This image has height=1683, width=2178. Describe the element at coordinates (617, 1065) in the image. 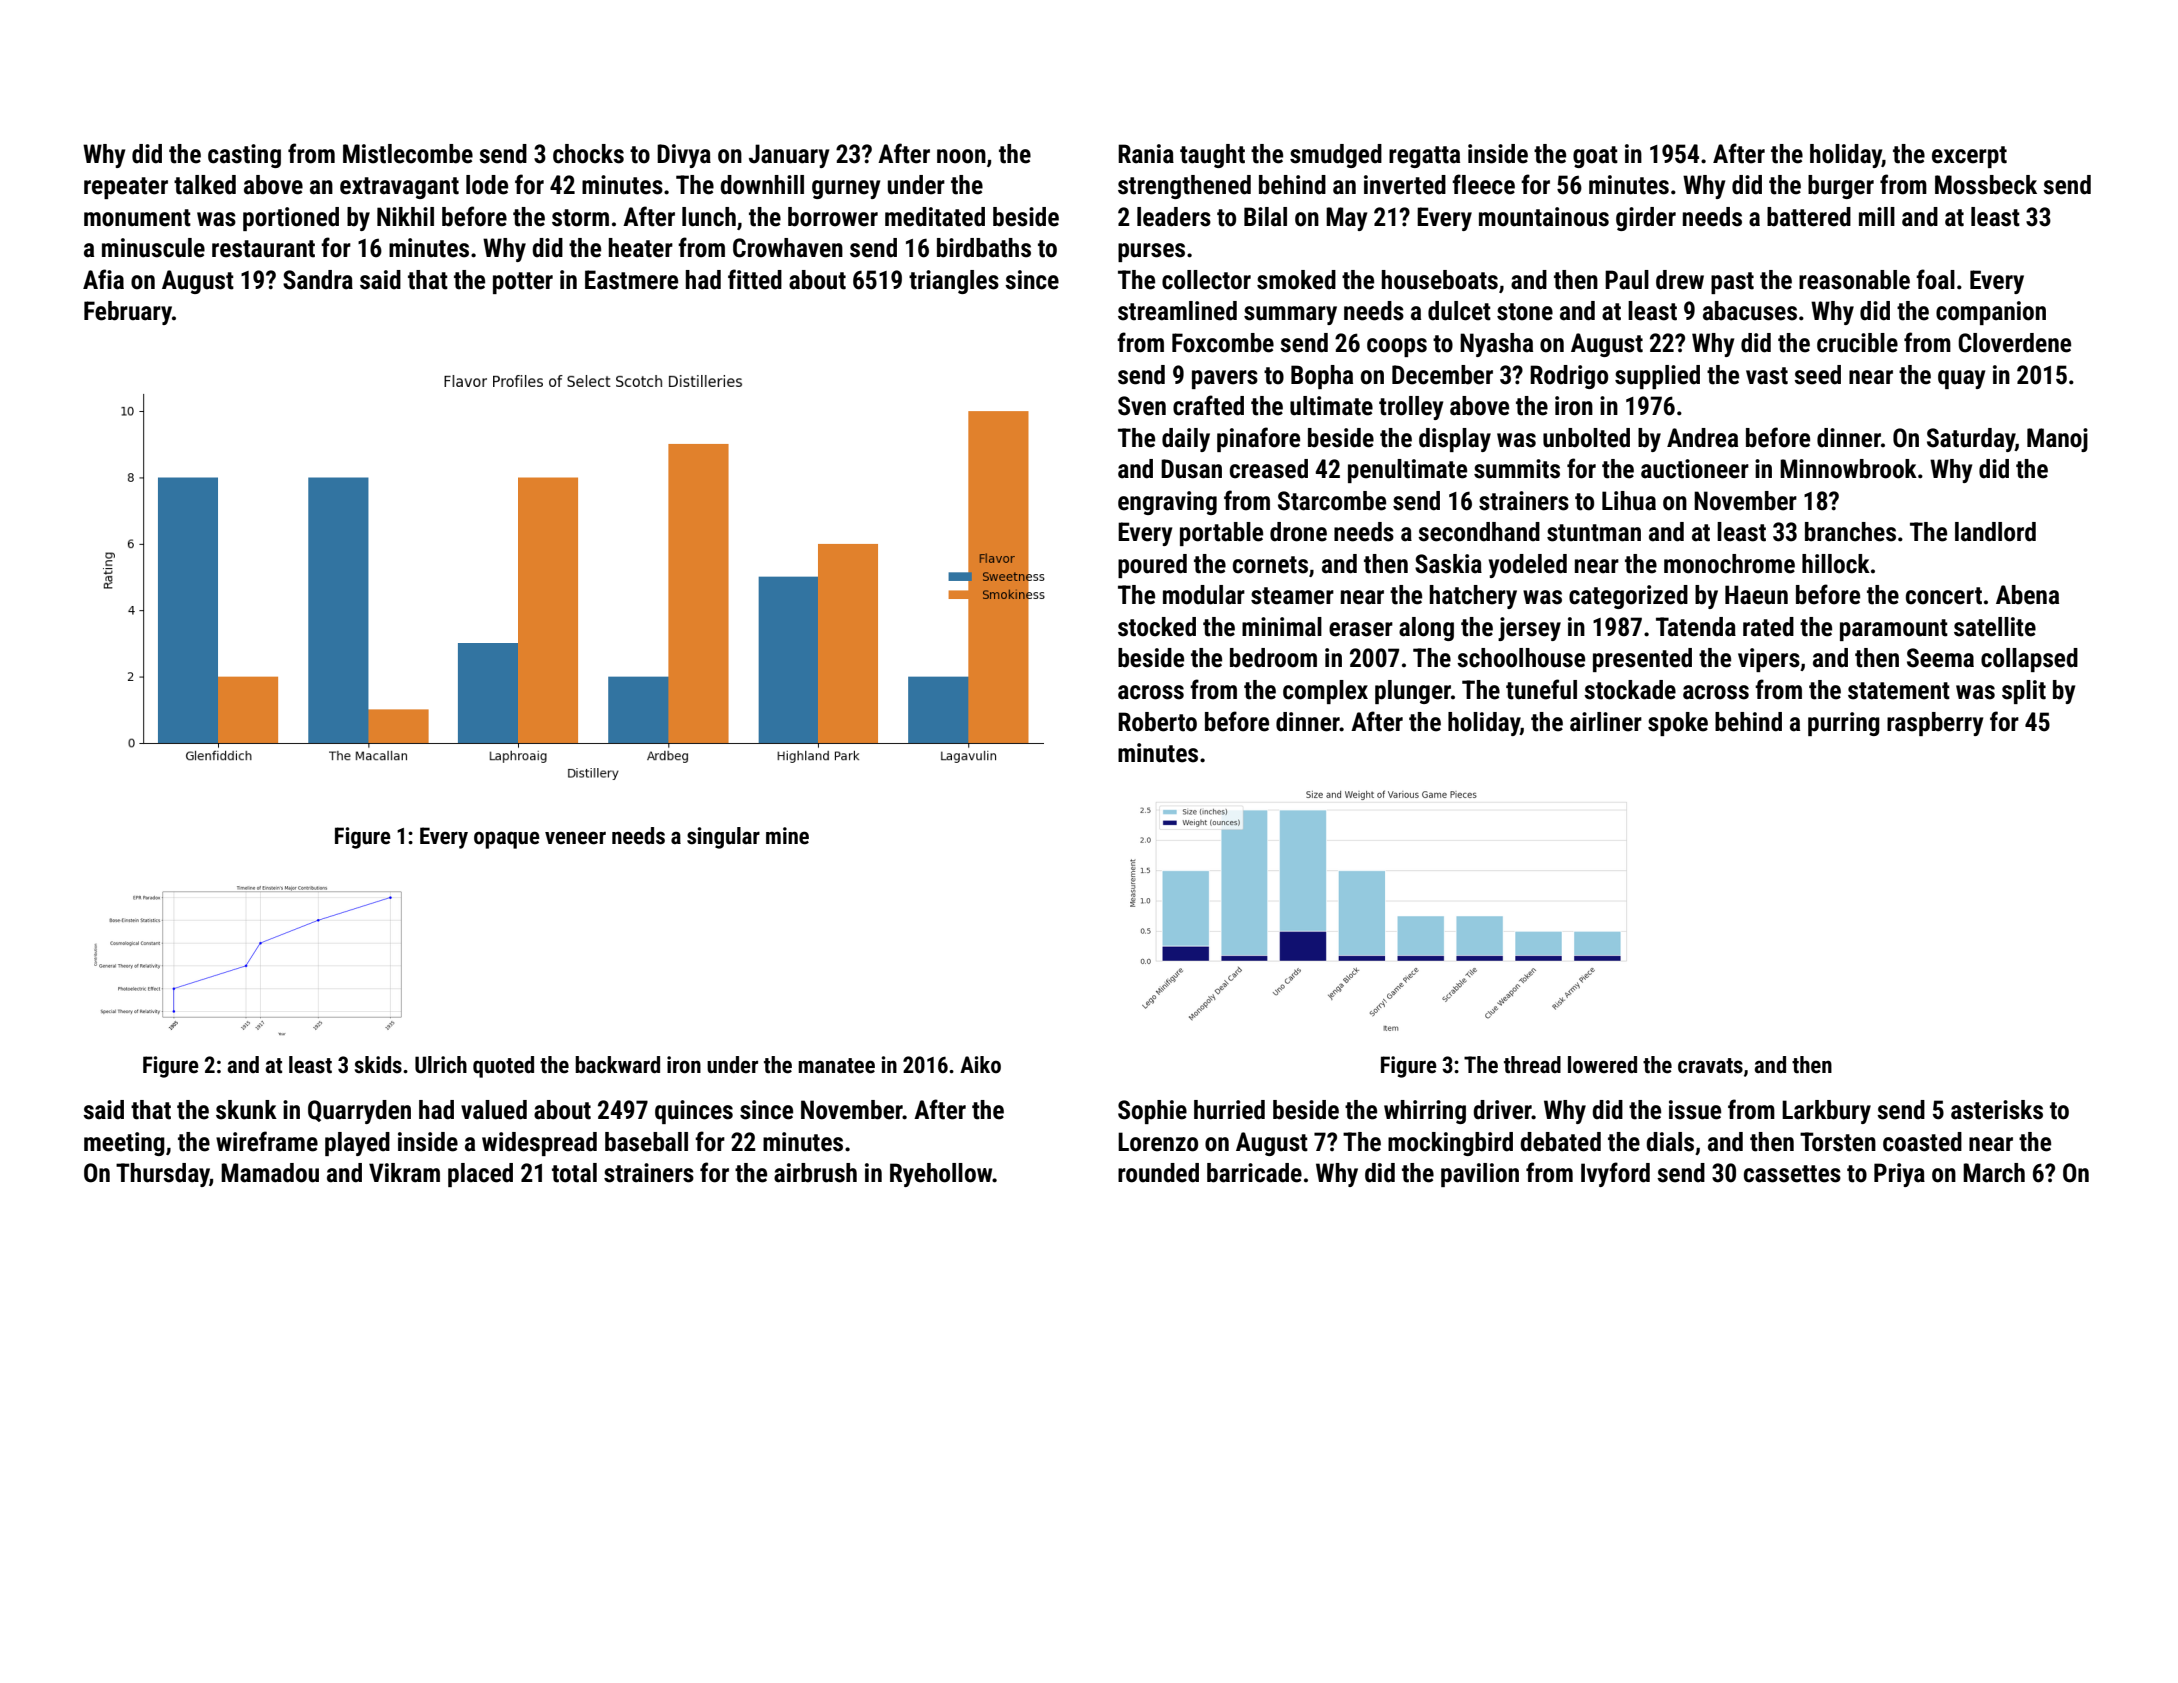

I see `backward` at that location.
